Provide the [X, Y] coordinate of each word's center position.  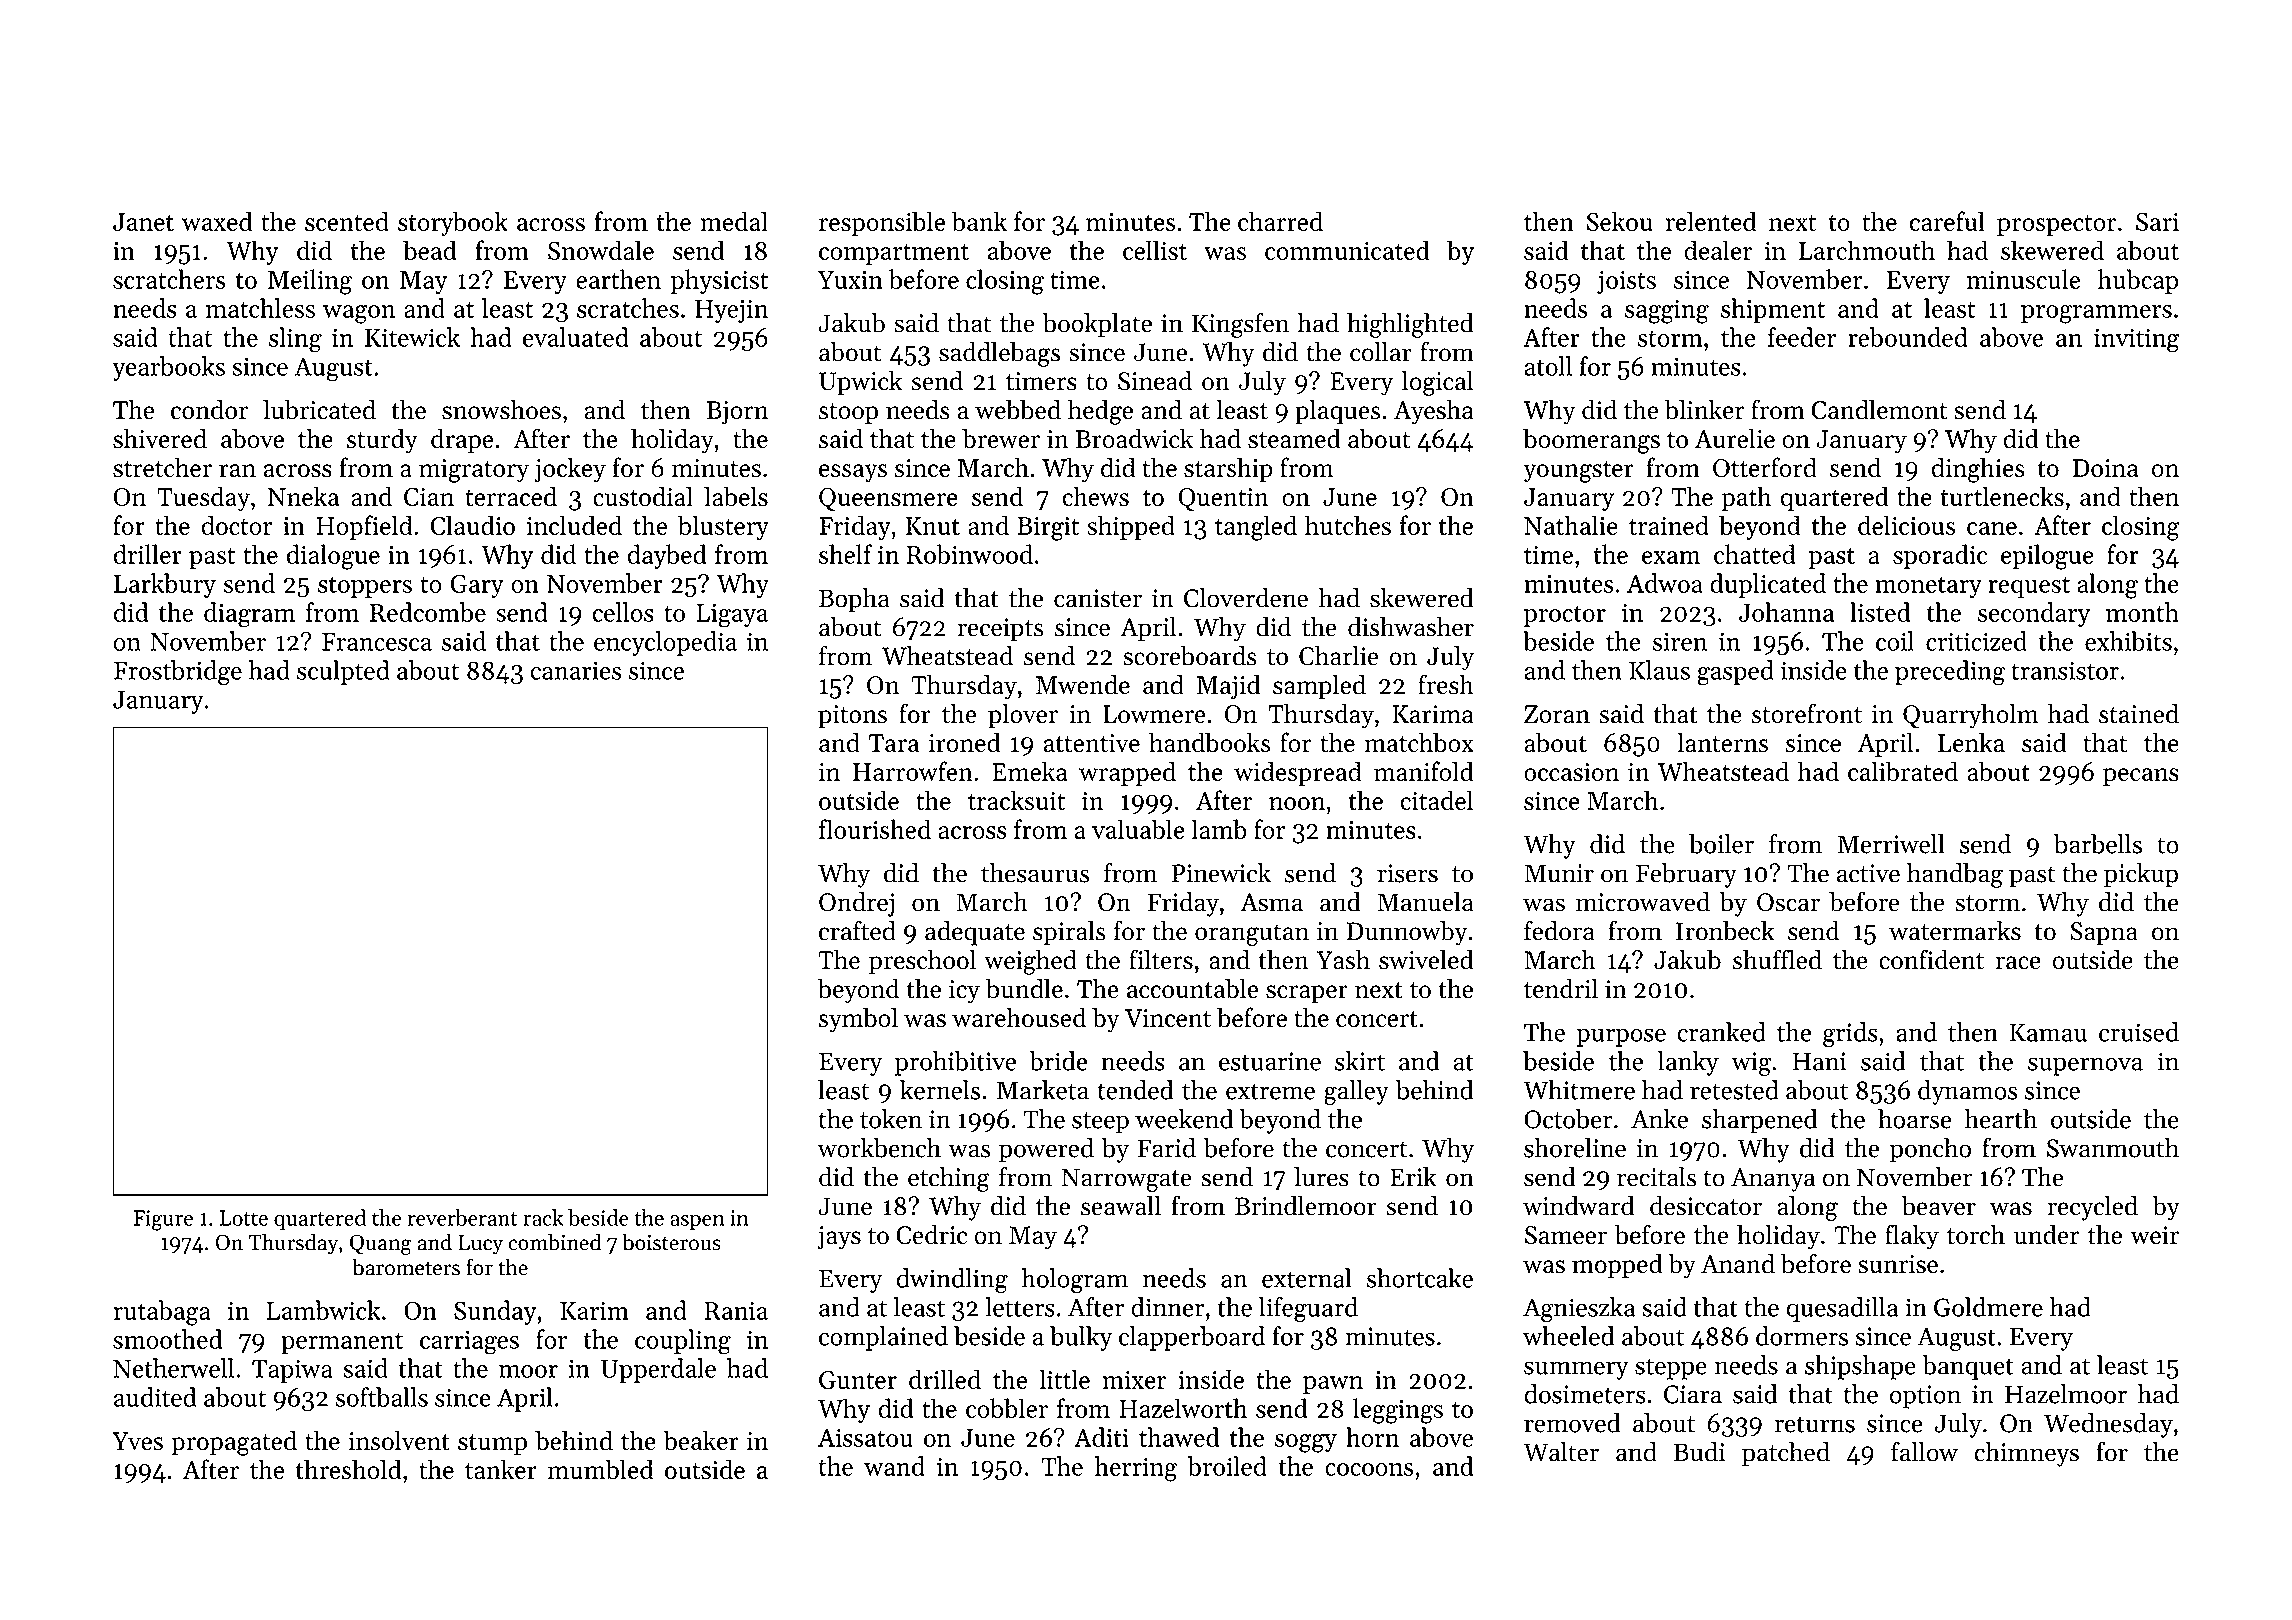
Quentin [1223, 499]
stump [492, 1444]
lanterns [1722, 742]
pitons [852, 716]
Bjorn [737, 413]
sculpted [343, 672]
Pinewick [1221, 873]
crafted [857, 930]
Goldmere [1988, 1307]
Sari [2157, 222]
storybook [453, 224]
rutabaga [162, 1313]
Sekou [1619, 221]
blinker [1705, 409]
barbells [2098, 844]
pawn [1333, 1385]
